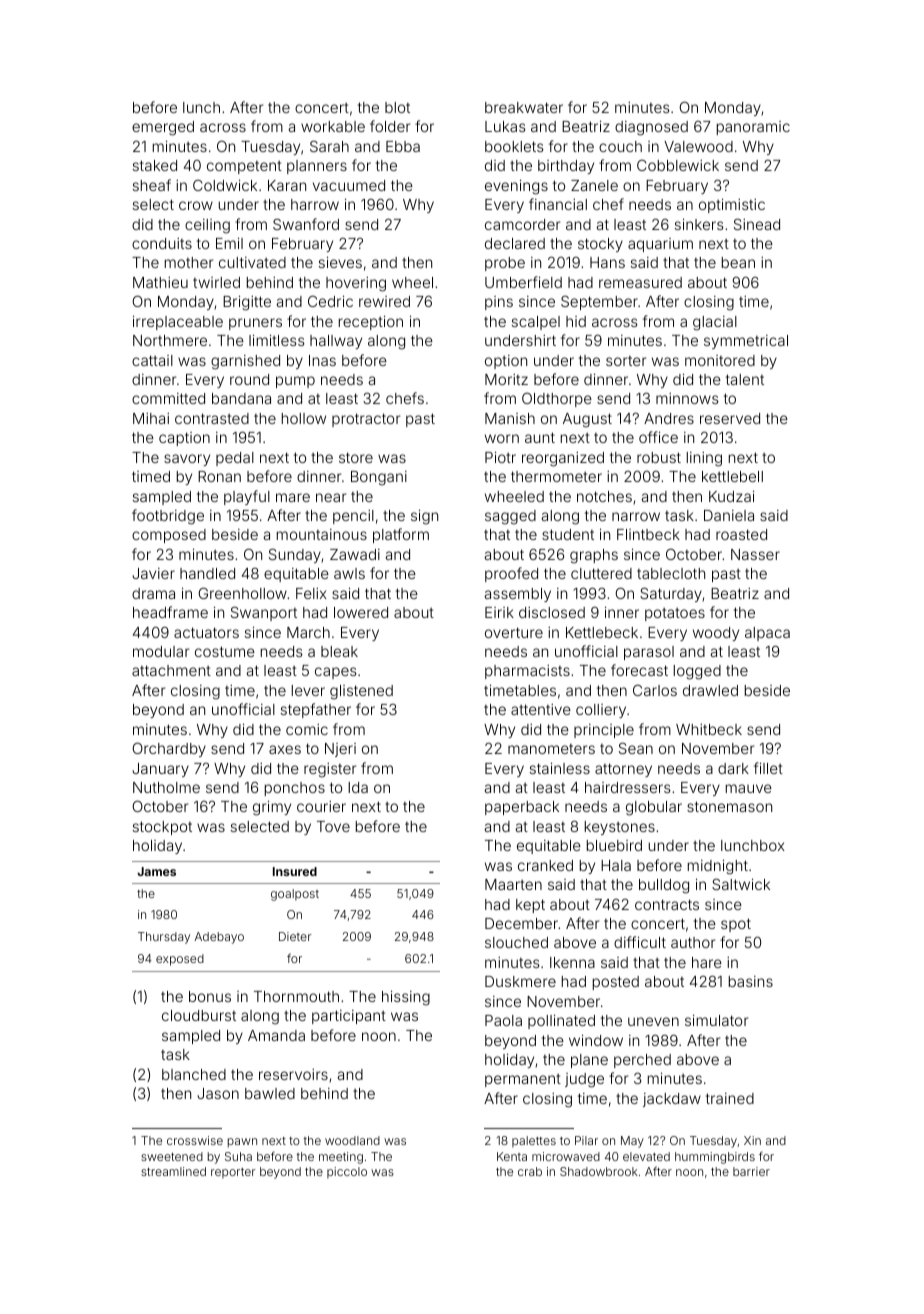  Describe the element at coordinates (732, 206) in the screenshot. I see `optimistic` at that location.
